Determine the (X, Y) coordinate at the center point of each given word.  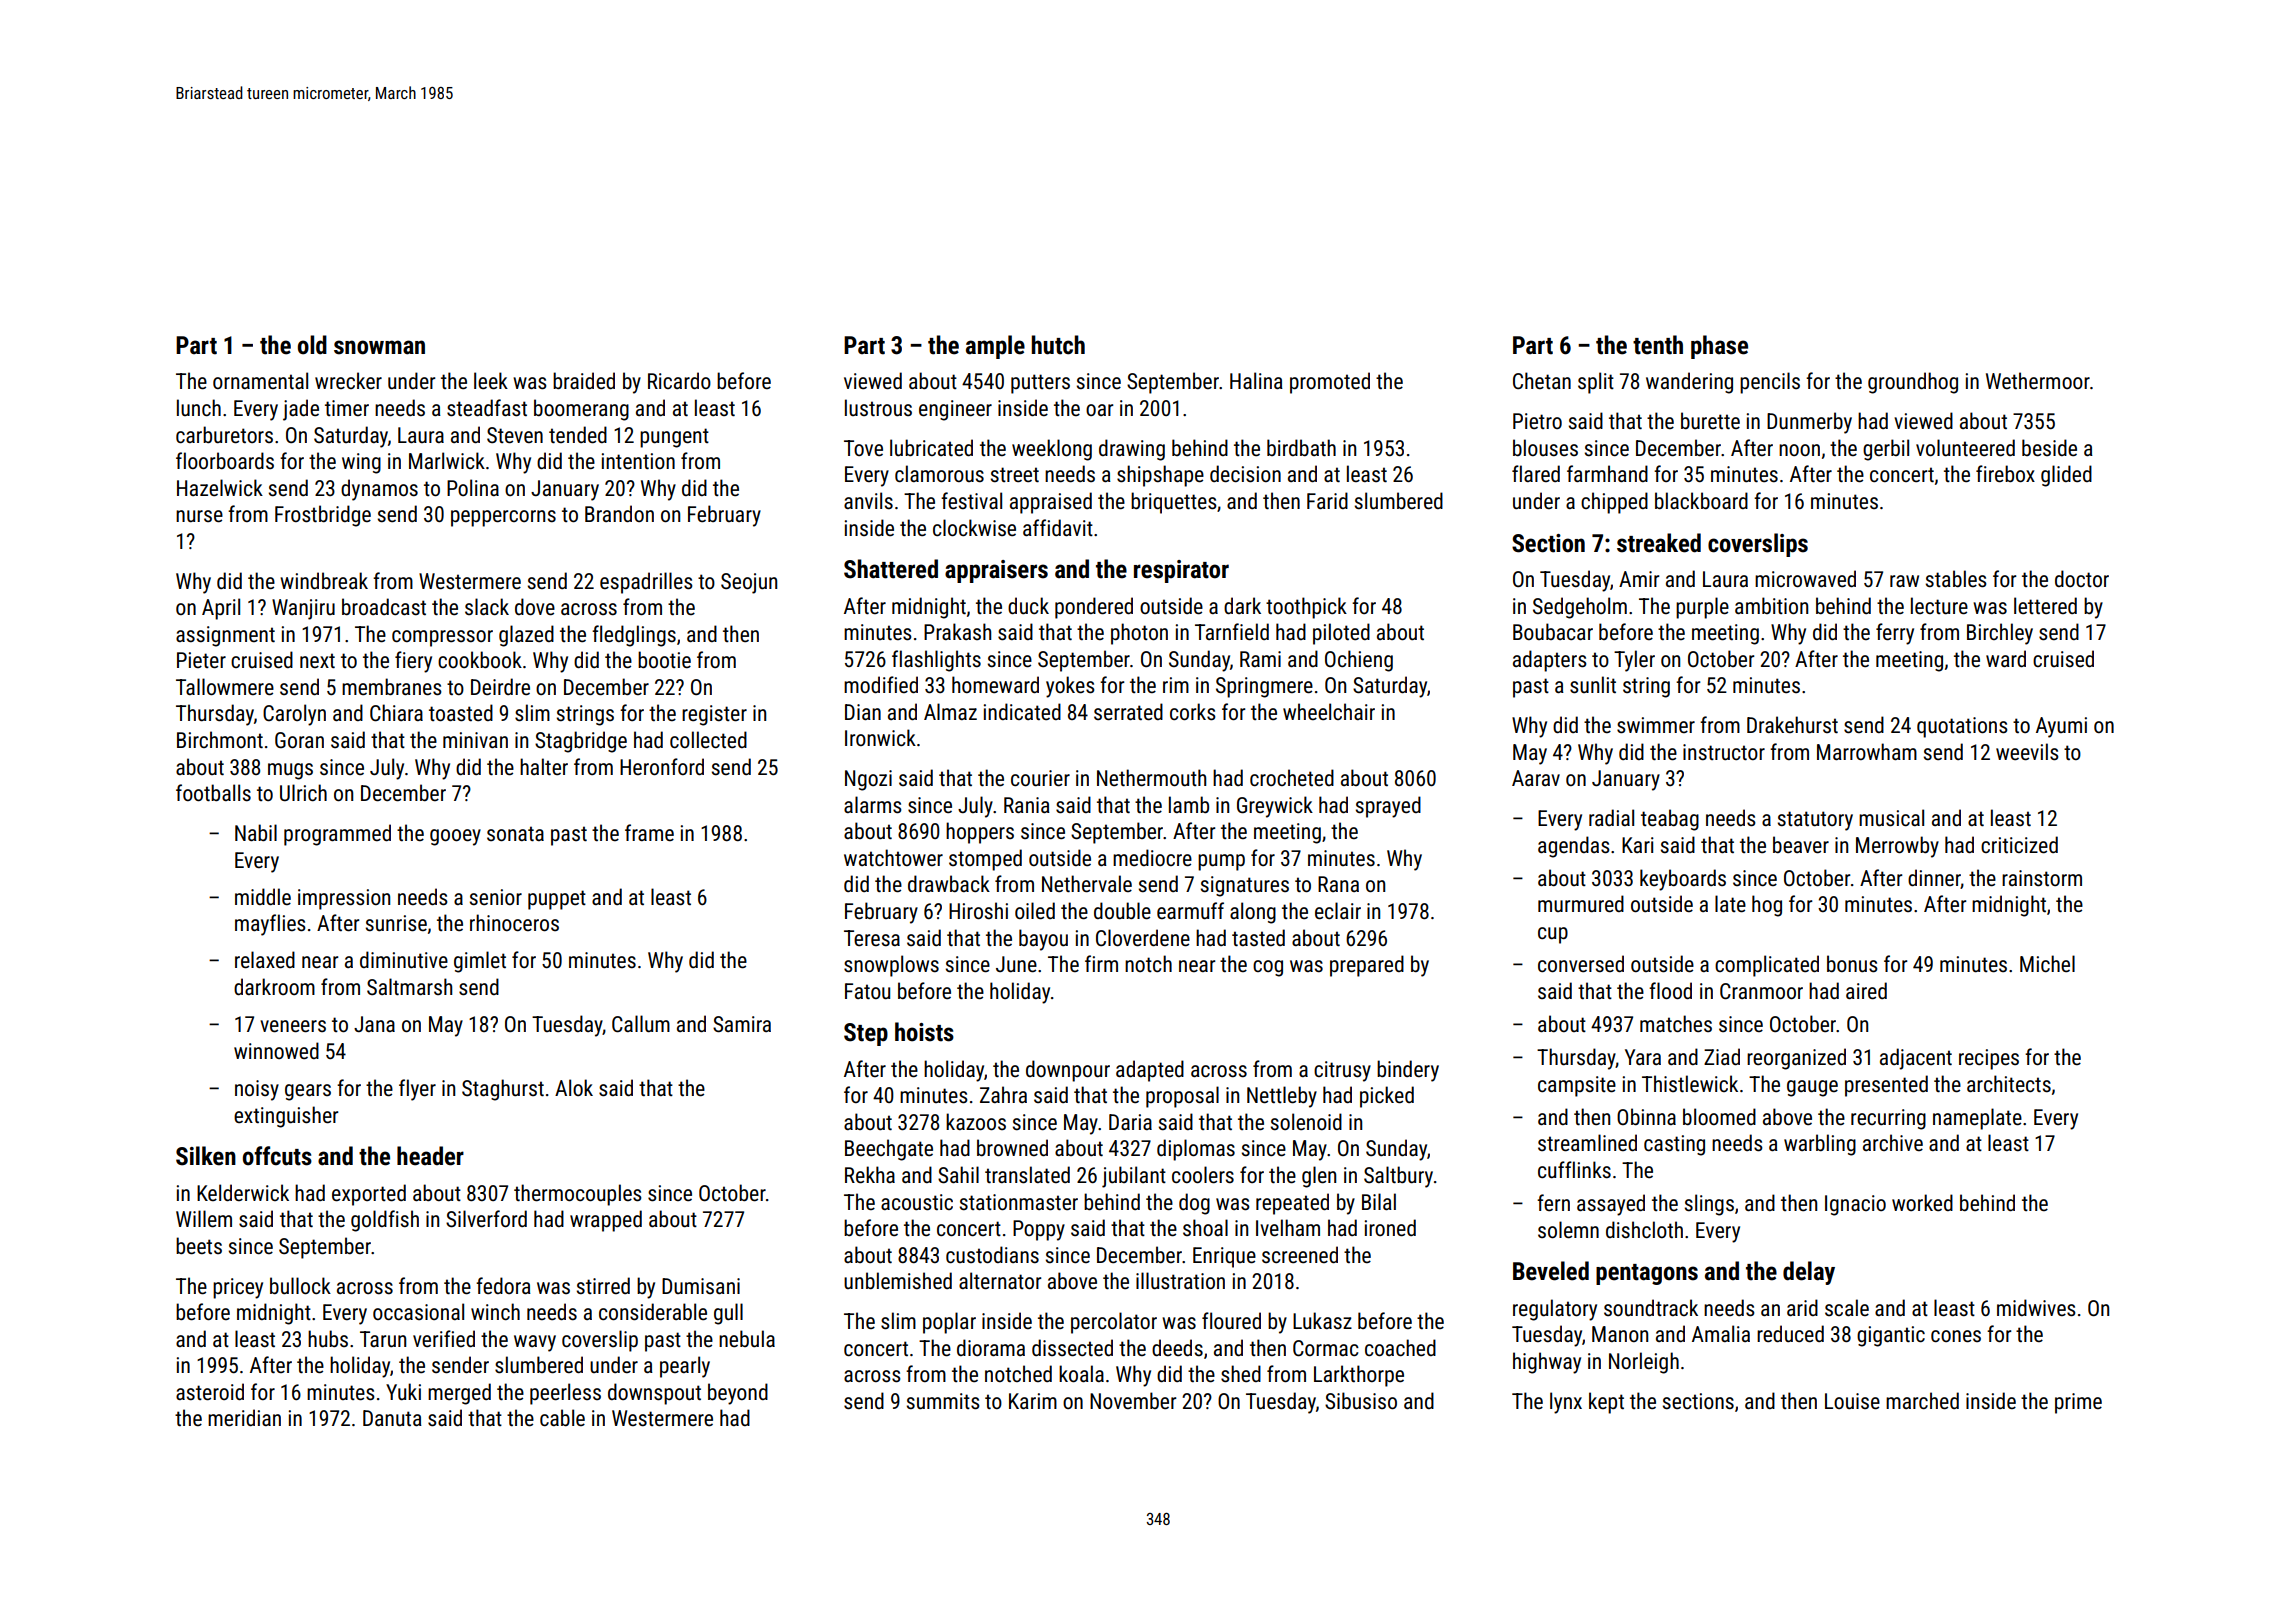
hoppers (980, 833)
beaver (1801, 845)
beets (199, 1246)
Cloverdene (1143, 938)
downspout (654, 1394)
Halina (1256, 380)
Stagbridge (581, 742)
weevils (2027, 752)
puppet (557, 900)
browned (1012, 1147)
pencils (1770, 383)
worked (1922, 1202)
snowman (379, 347)
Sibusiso (1361, 1401)
